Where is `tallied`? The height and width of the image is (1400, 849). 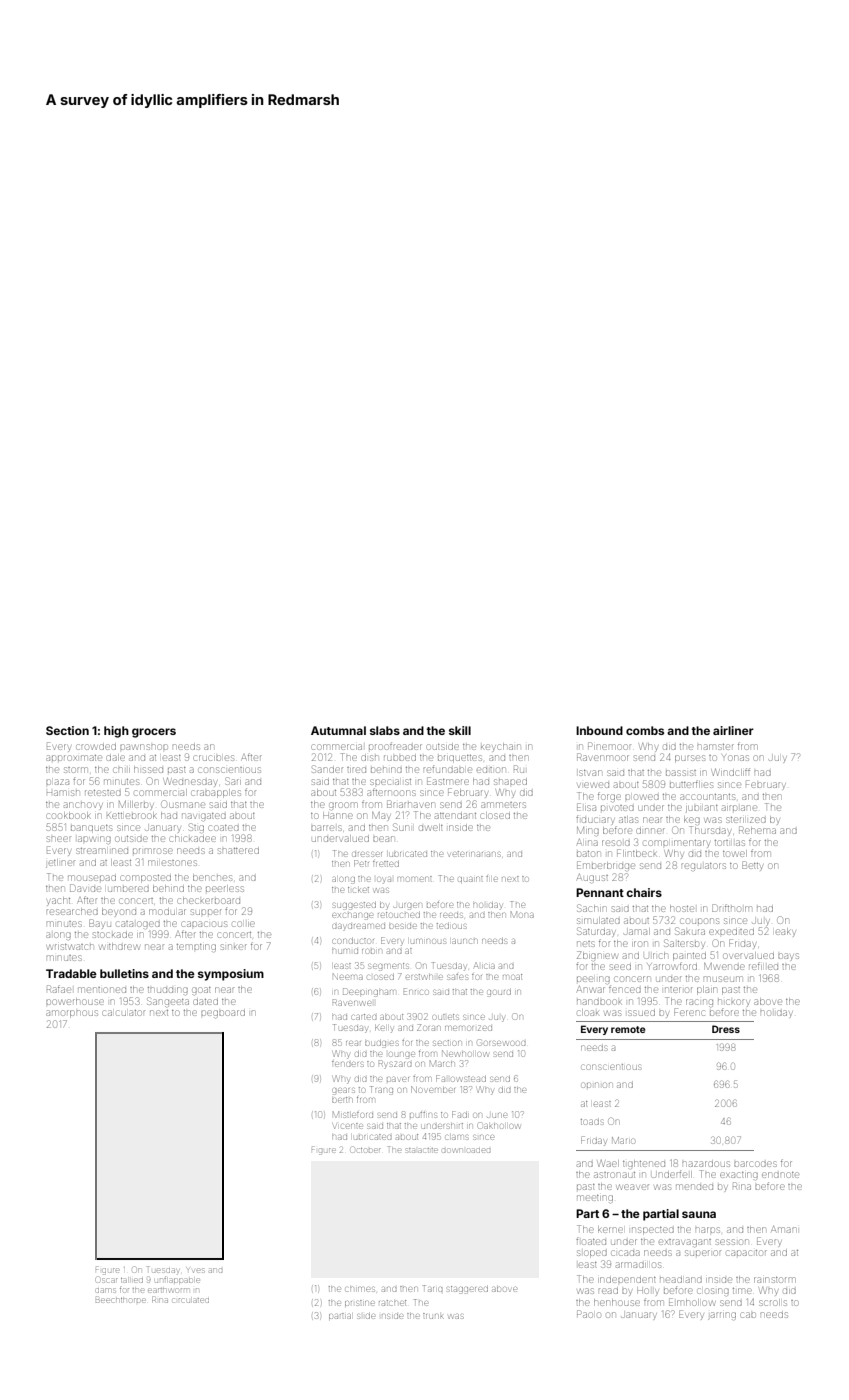
tallied is located at coordinates (132, 1280).
